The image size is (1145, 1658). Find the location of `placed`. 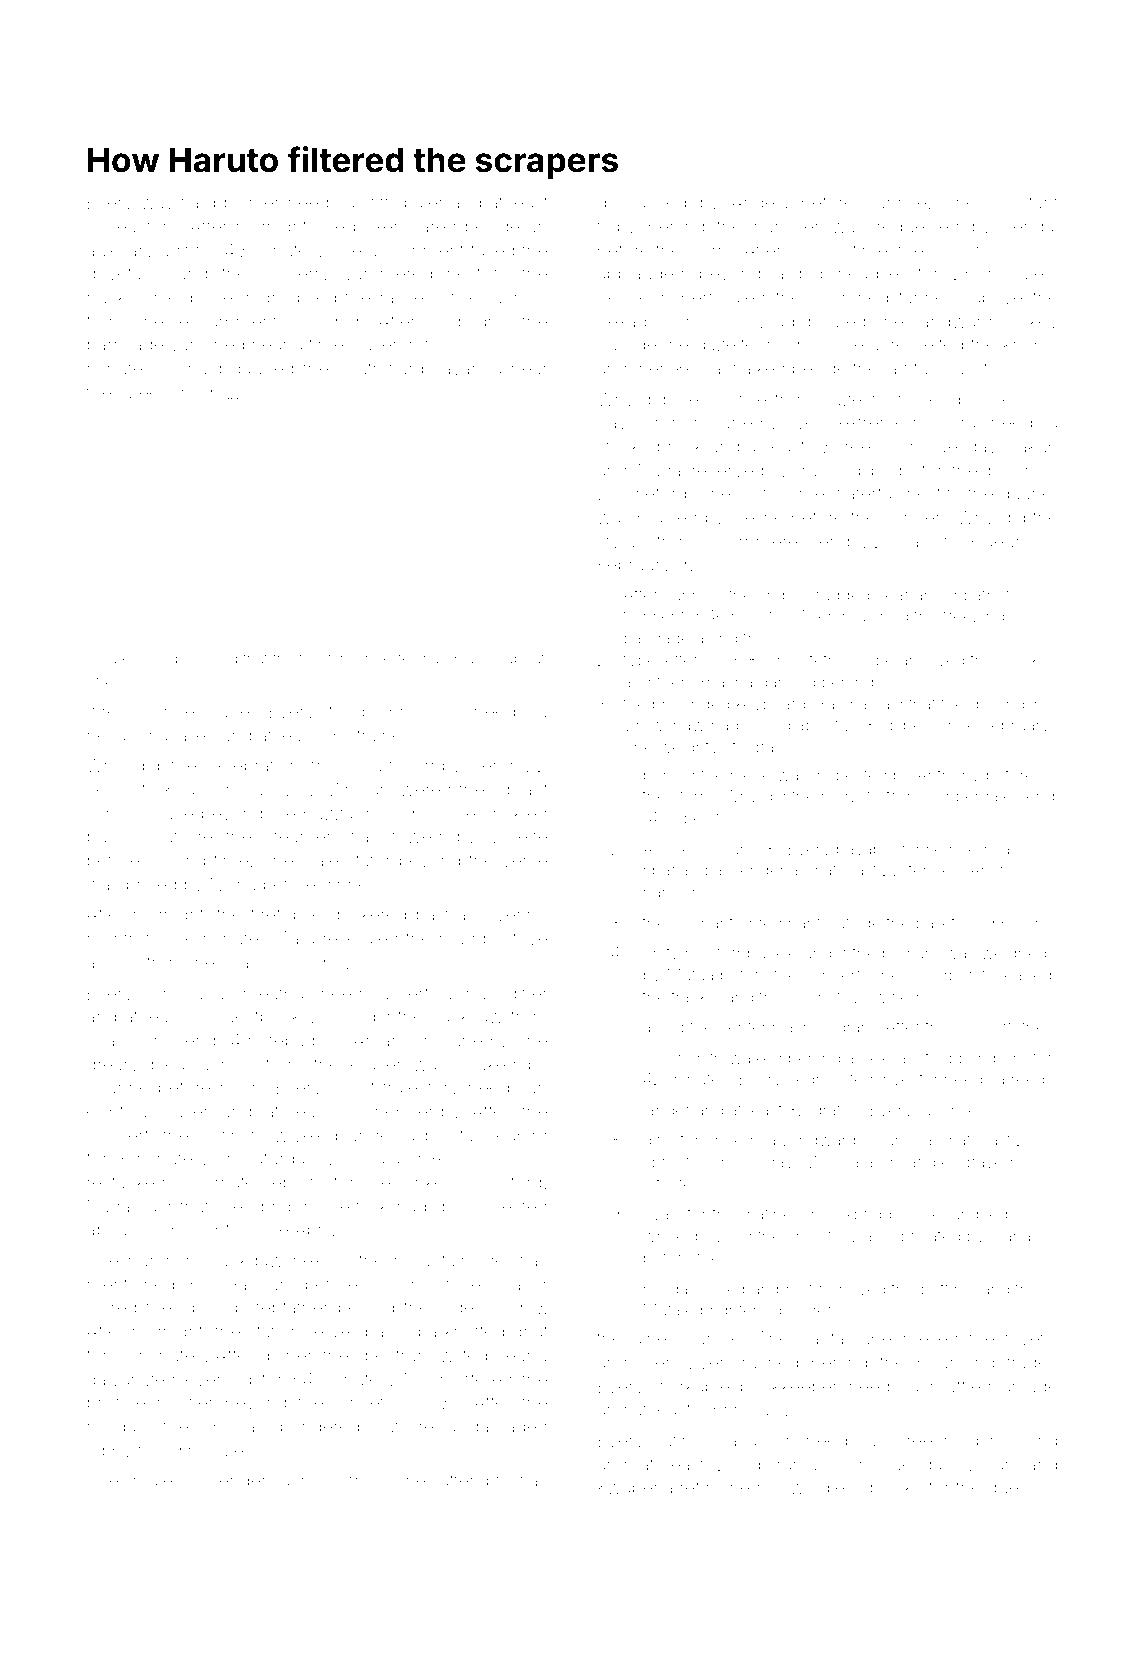

placed is located at coordinates (477, 658).
